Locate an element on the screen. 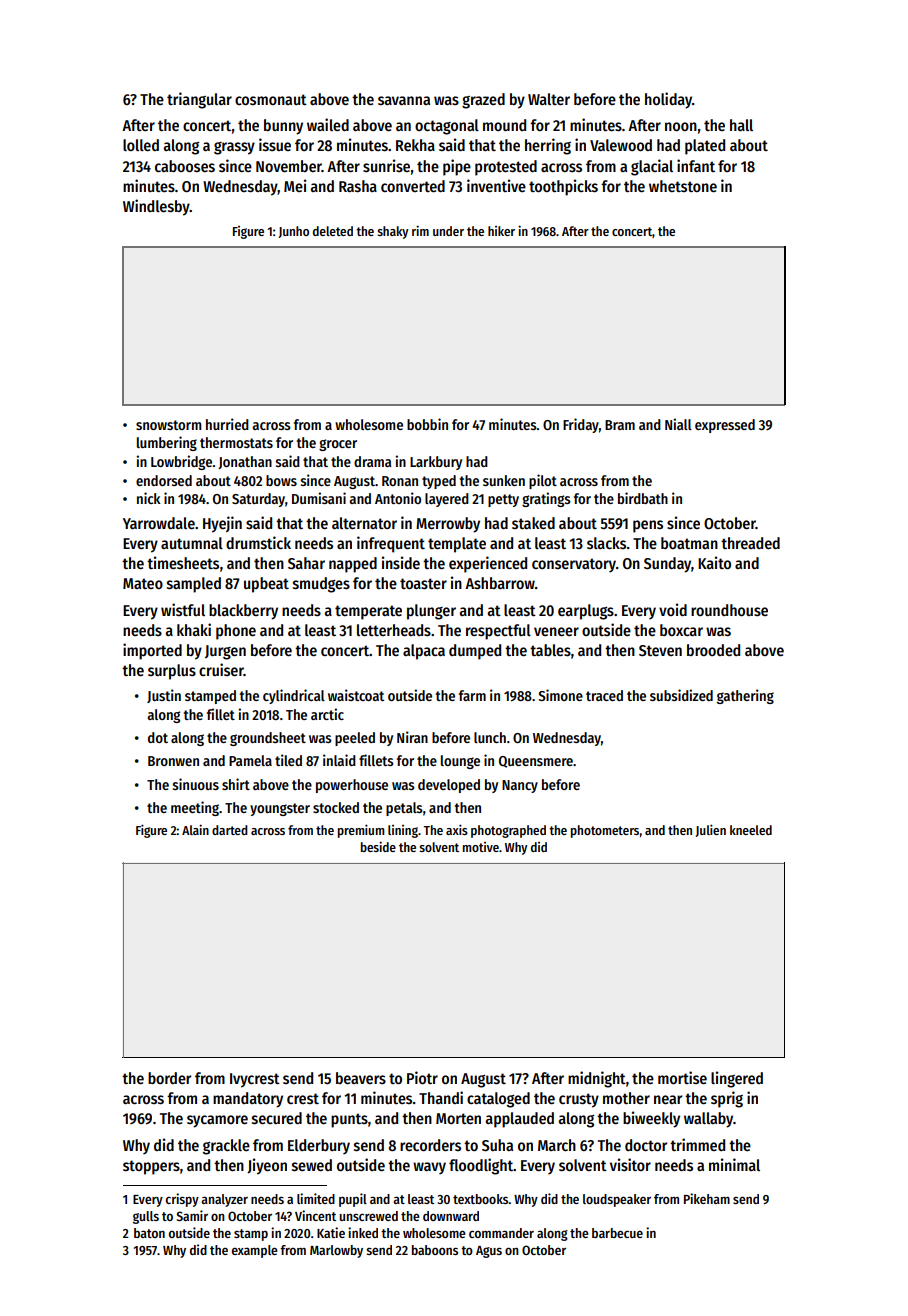 This screenshot has width=908, height=1316. plunger is located at coordinates (431, 612).
